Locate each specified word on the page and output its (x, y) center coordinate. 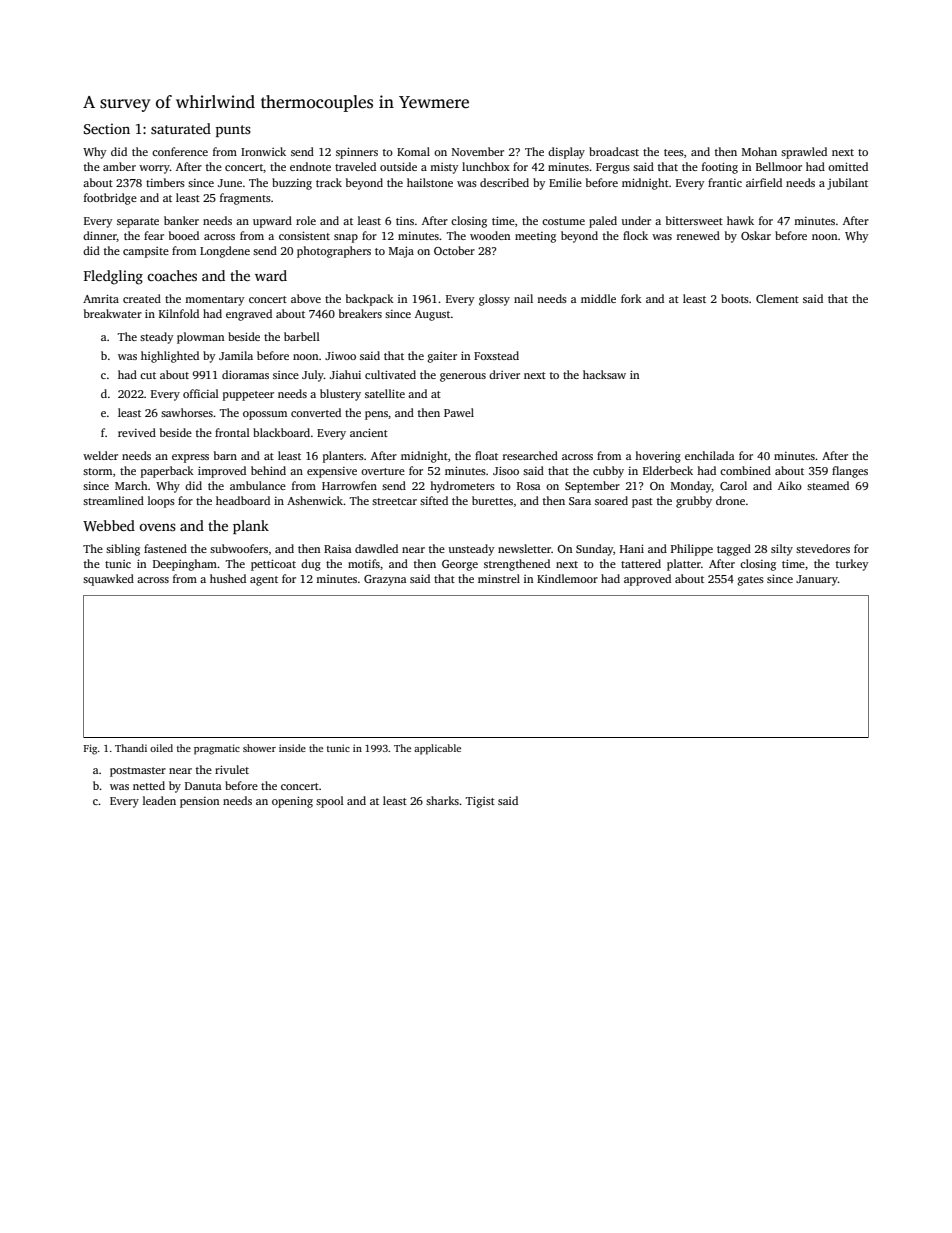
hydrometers (462, 487)
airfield (764, 182)
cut (148, 375)
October (454, 250)
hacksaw (604, 374)
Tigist (480, 802)
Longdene (225, 252)
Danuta (203, 786)
